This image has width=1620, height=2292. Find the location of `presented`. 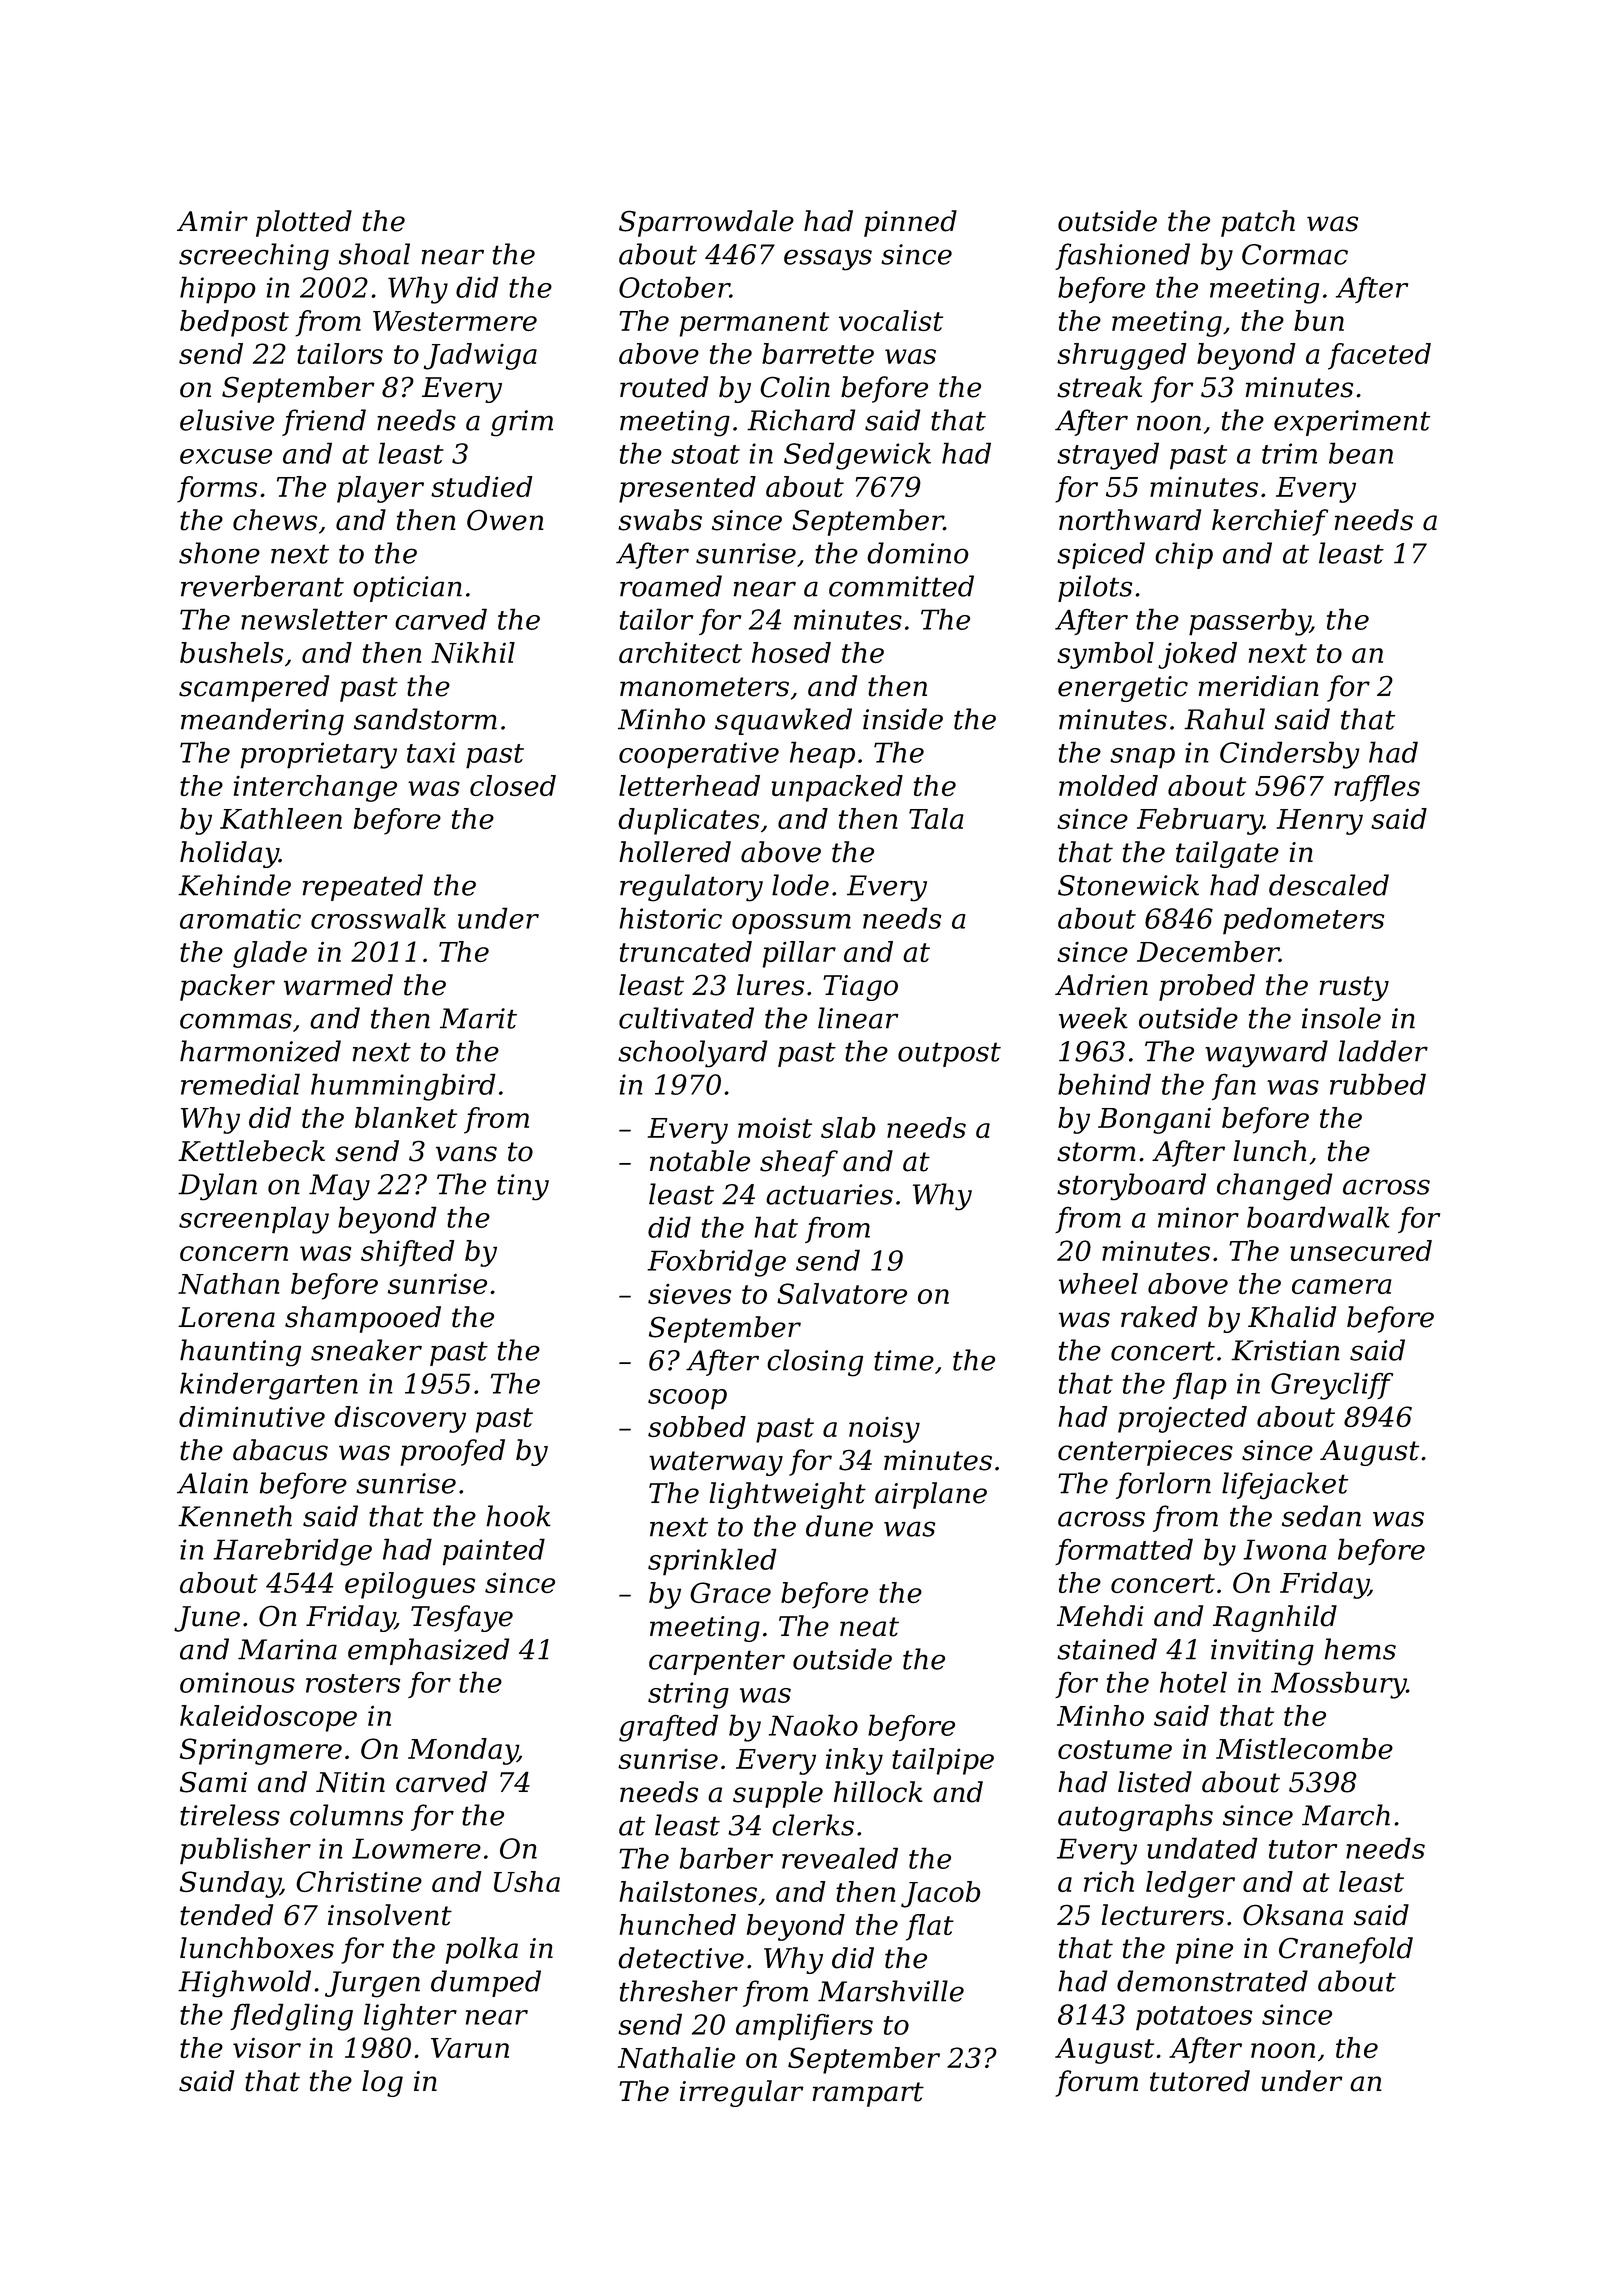

presented is located at coordinates (687, 489).
